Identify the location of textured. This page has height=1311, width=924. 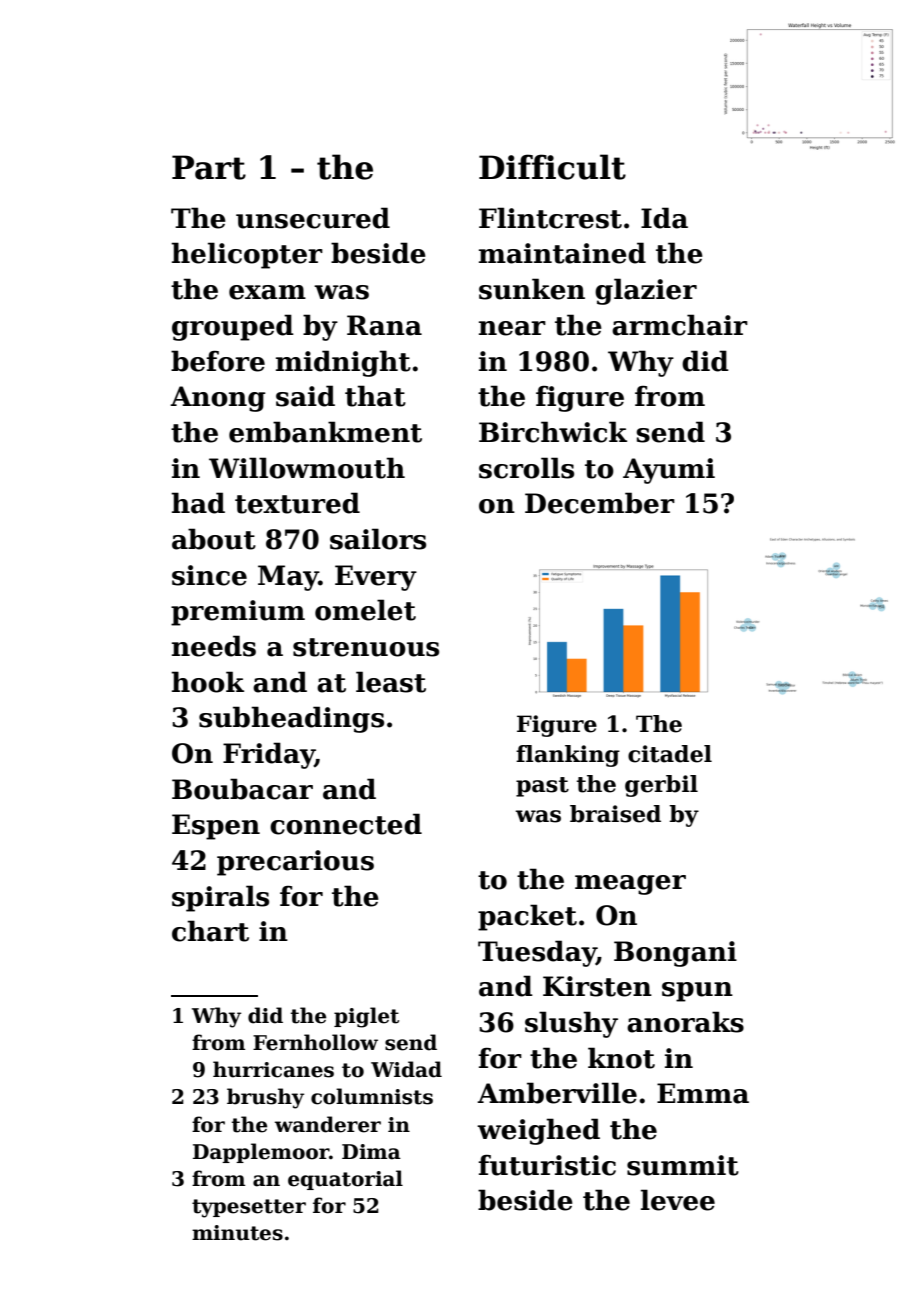
(297, 503).
